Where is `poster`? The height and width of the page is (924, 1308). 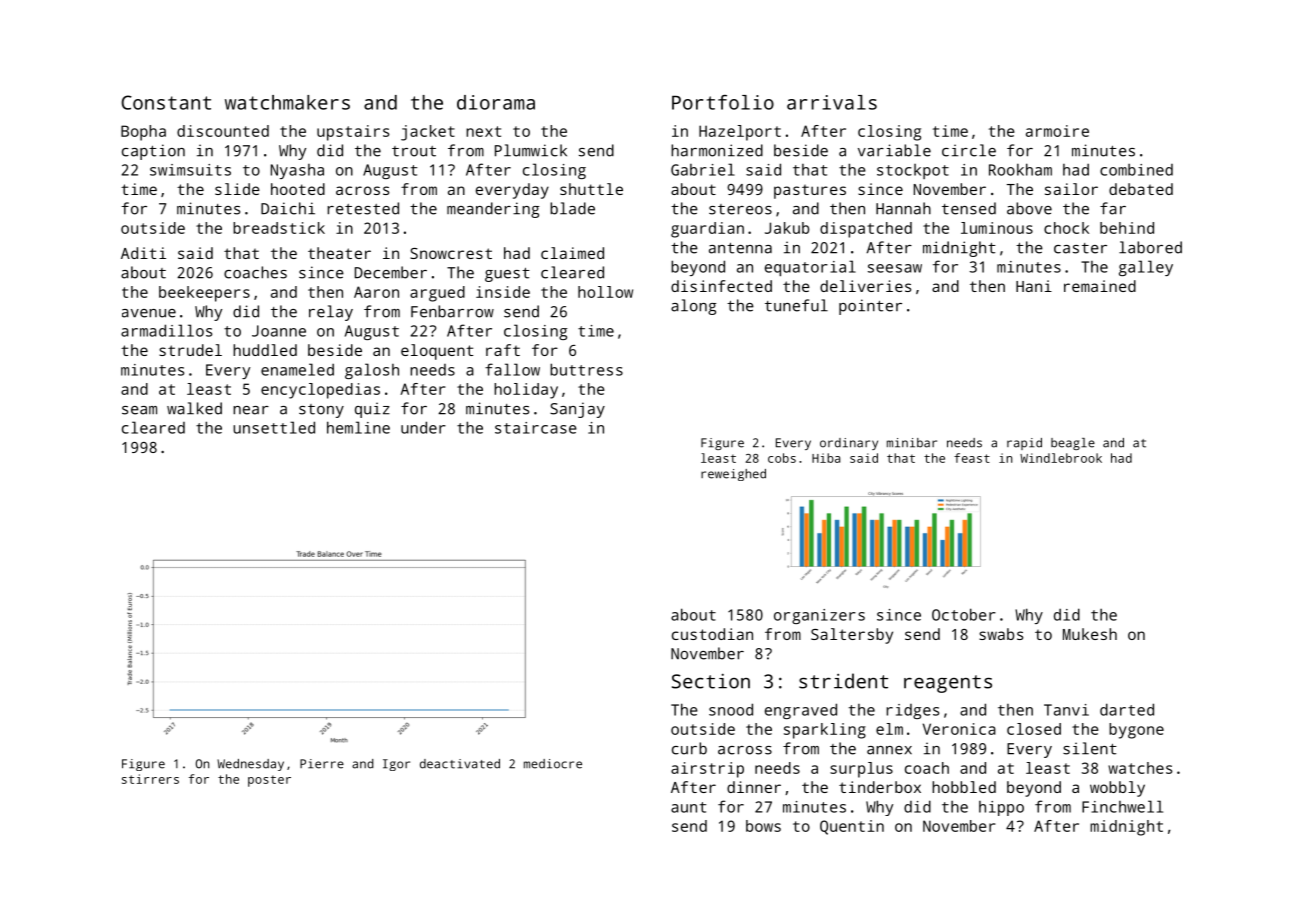 poster is located at coordinates (269, 781).
